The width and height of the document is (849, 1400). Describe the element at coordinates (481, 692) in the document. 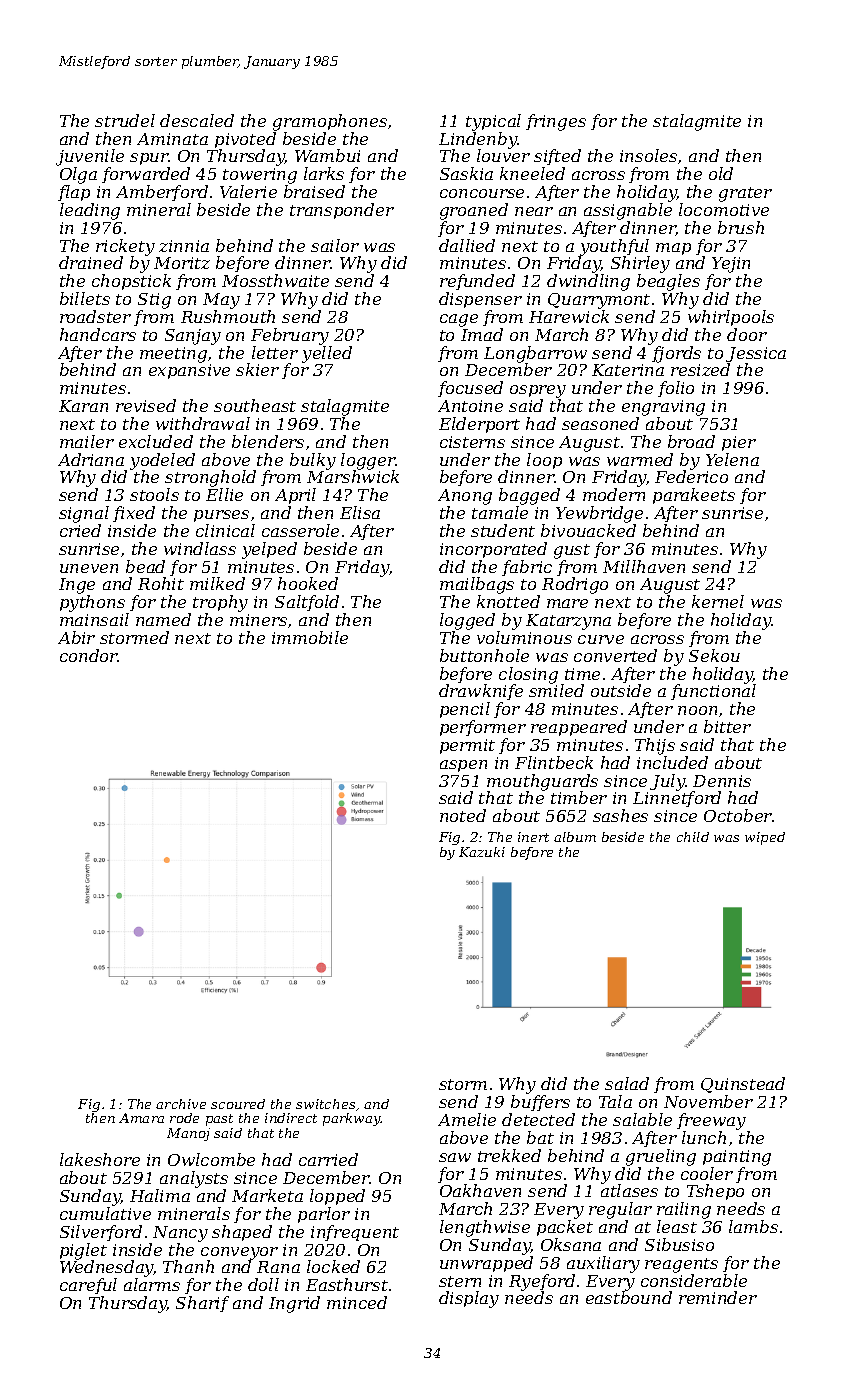

I see `drawknife` at that location.
